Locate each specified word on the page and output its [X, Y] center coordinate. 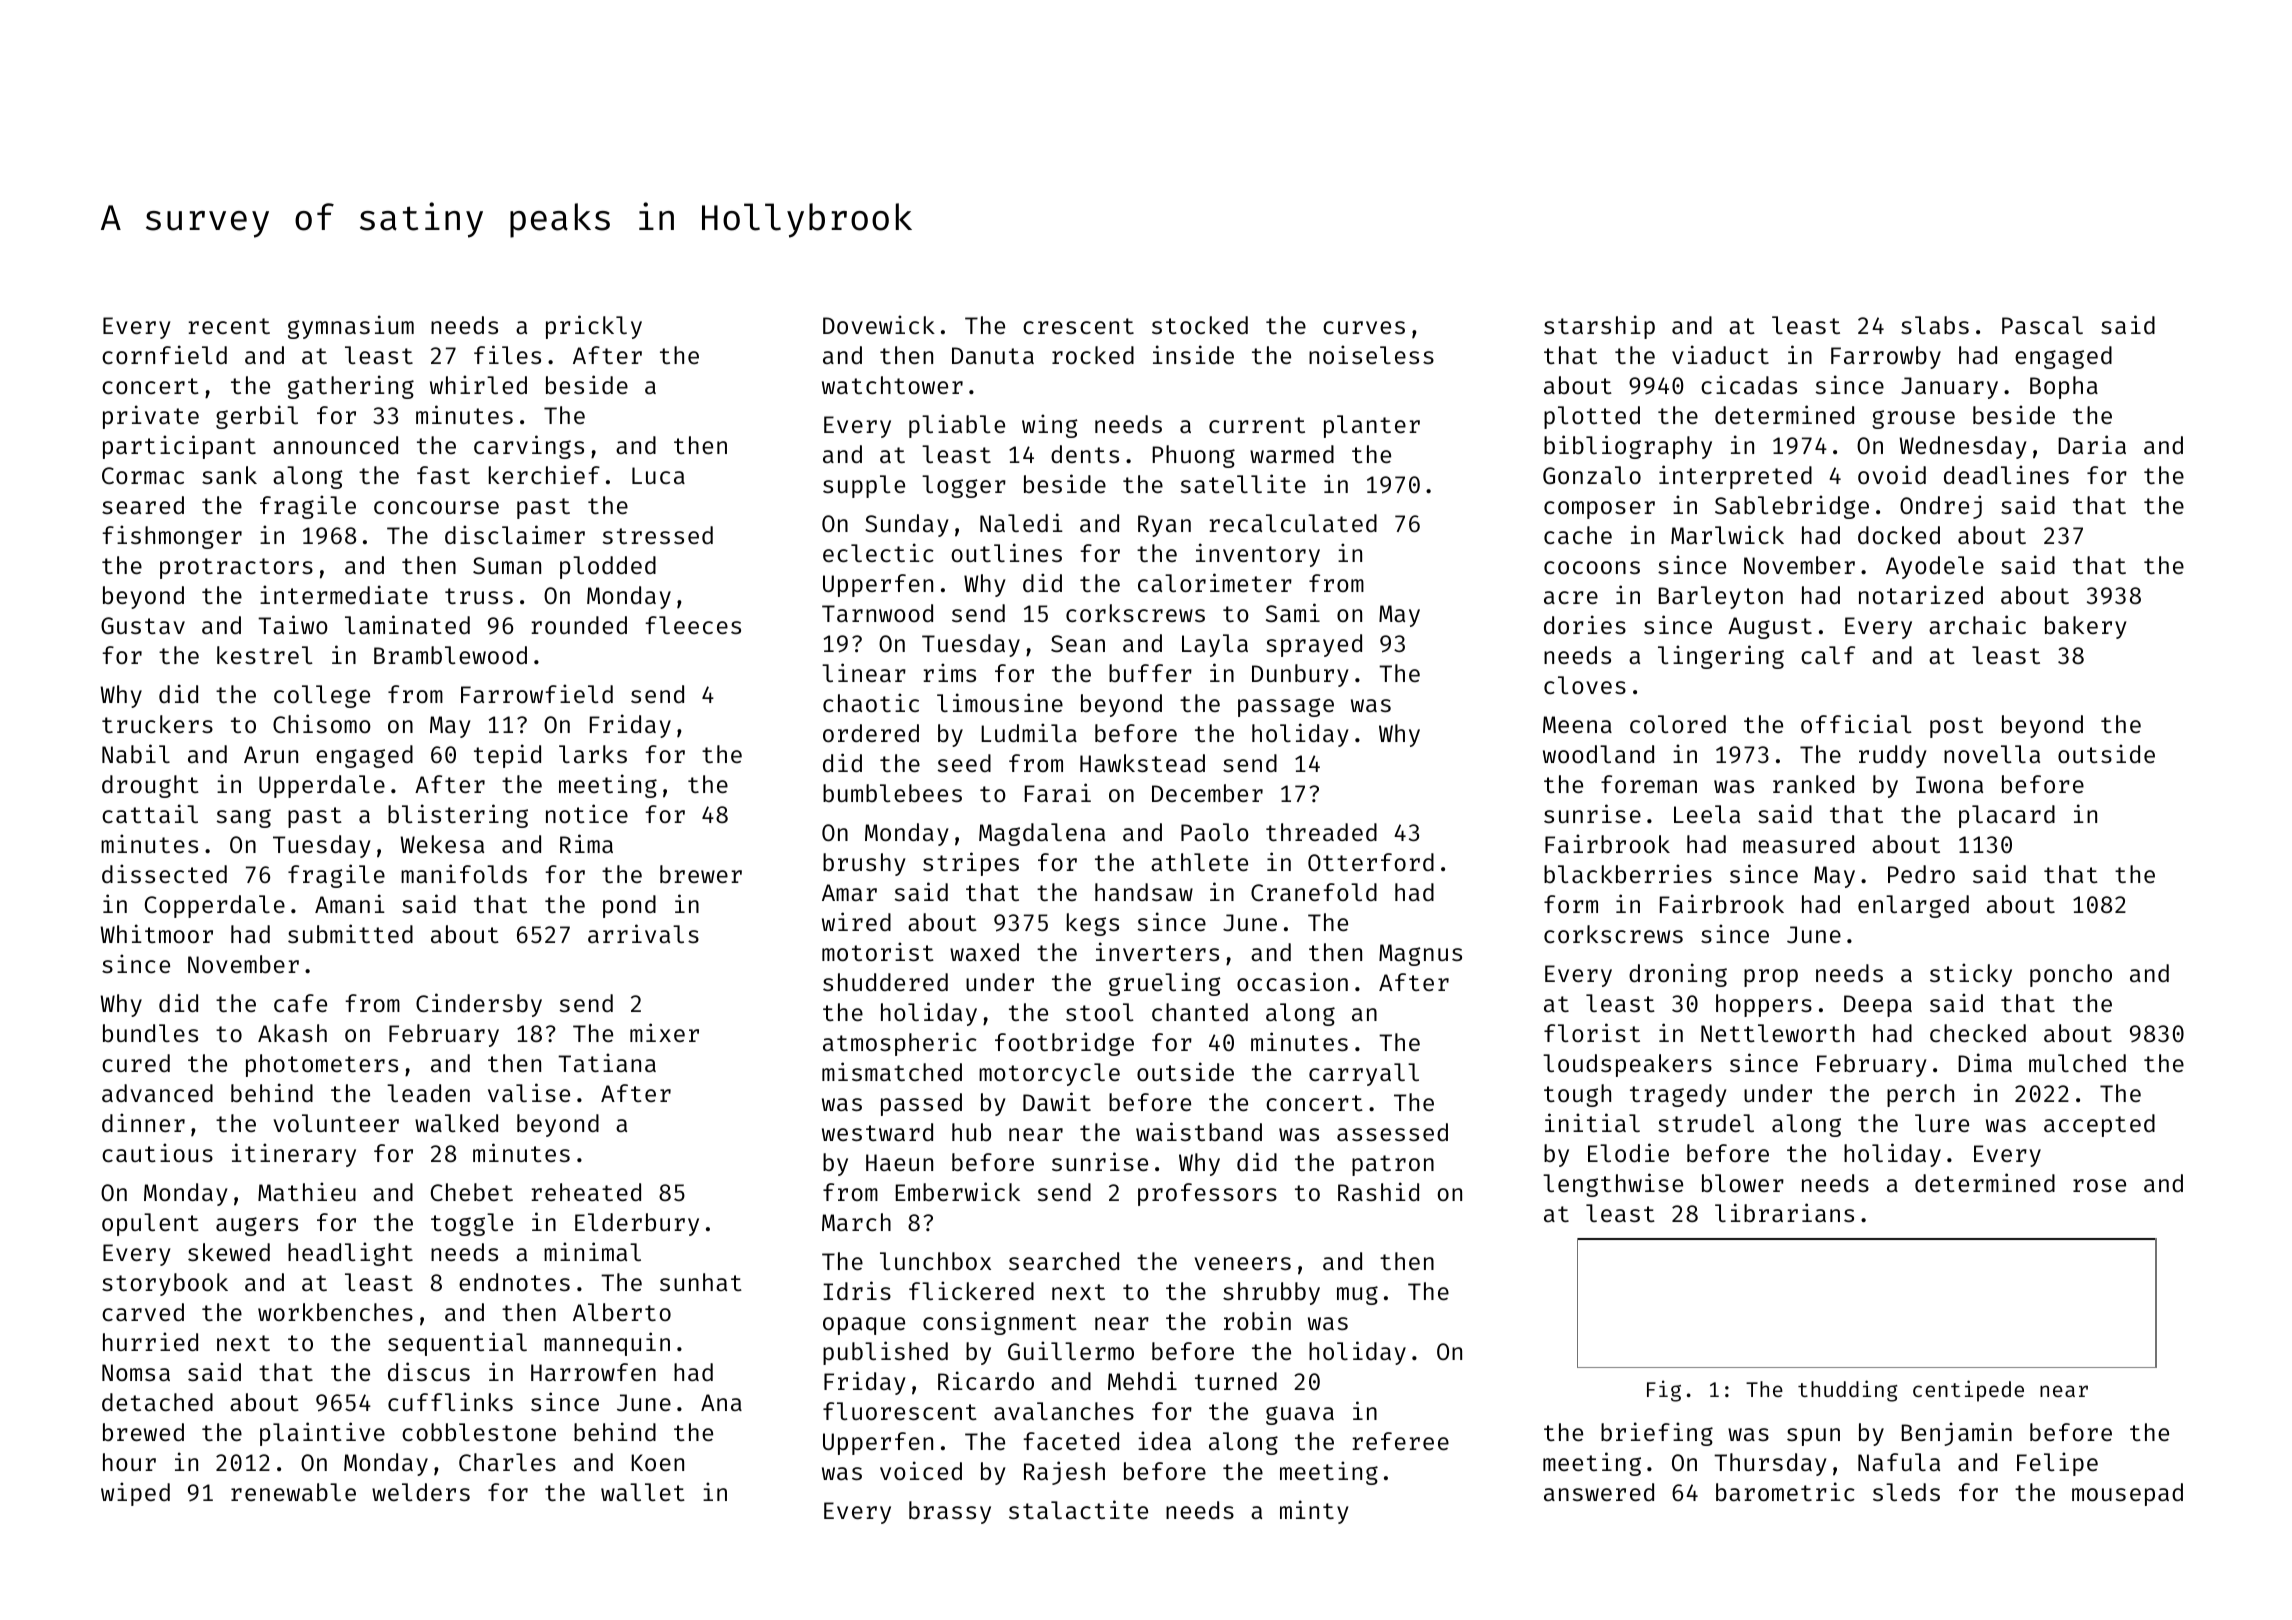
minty [1314, 1512]
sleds [1906, 1492]
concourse [436, 507]
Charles [507, 1462]
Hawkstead [1142, 763]
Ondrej [1941, 507]
